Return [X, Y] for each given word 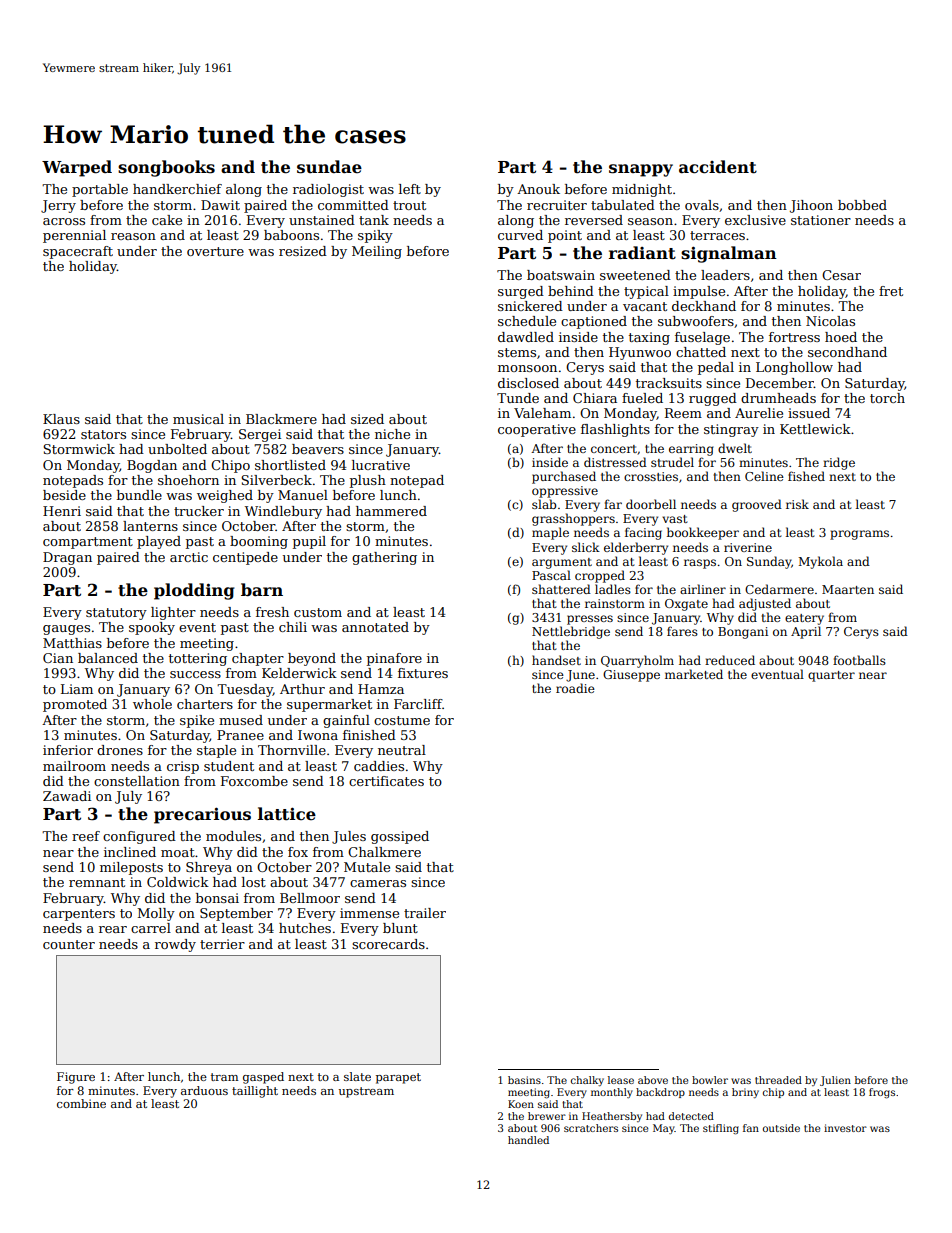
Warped [77, 168]
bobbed [862, 205]
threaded [778, 1080]
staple [216, 751]
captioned [594, 322]
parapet [398, 1078]
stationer [821, 220]
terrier [222, 944]
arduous [204, 1090]
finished [369, 735]
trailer [425, 913]
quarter [831, 676]
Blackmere [281, 419]
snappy [641, 170]
